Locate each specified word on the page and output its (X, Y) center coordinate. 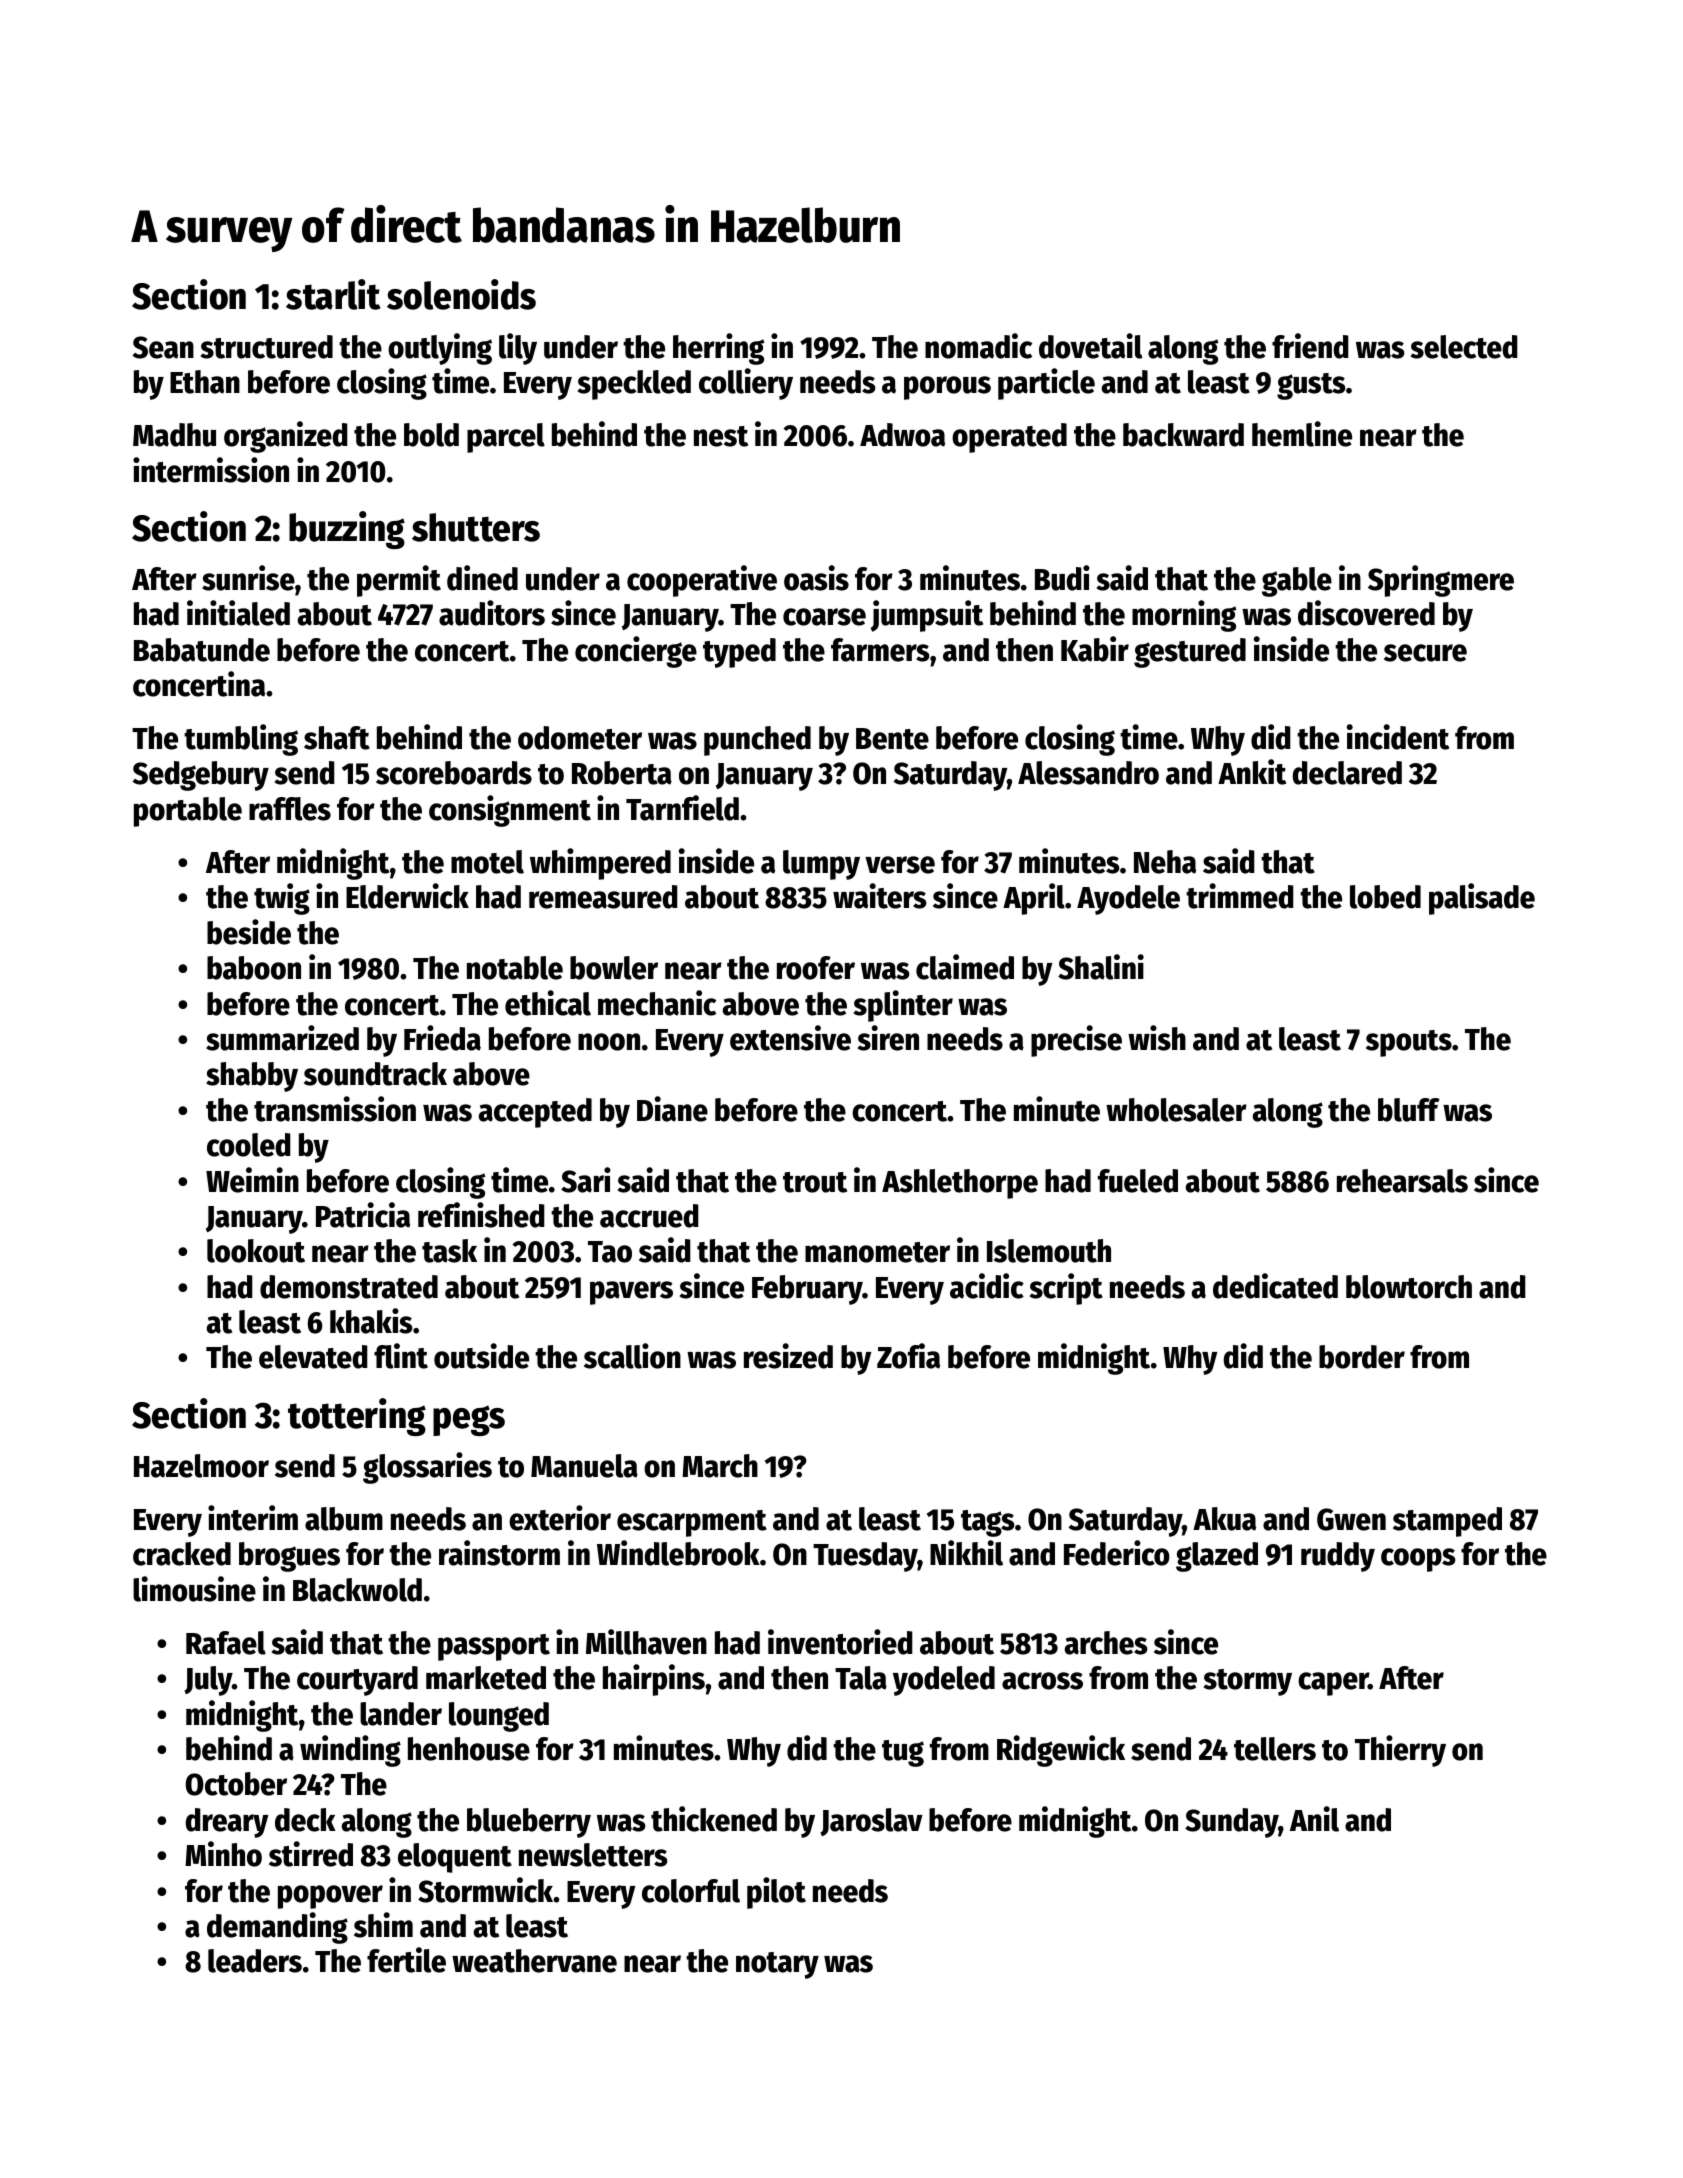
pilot (776, 1893)
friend (1310, 346)
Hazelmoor (201, 1466)
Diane (672, 1109)
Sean (163, 347)
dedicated (1275, 1286)
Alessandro (1088, 773)
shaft (337, 738)
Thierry (1400, 1751)
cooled (249, 1145)
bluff (1409, 1110)
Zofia (908, 1356)
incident (1398, 737)
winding (350, 1751)
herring (718, 349)
